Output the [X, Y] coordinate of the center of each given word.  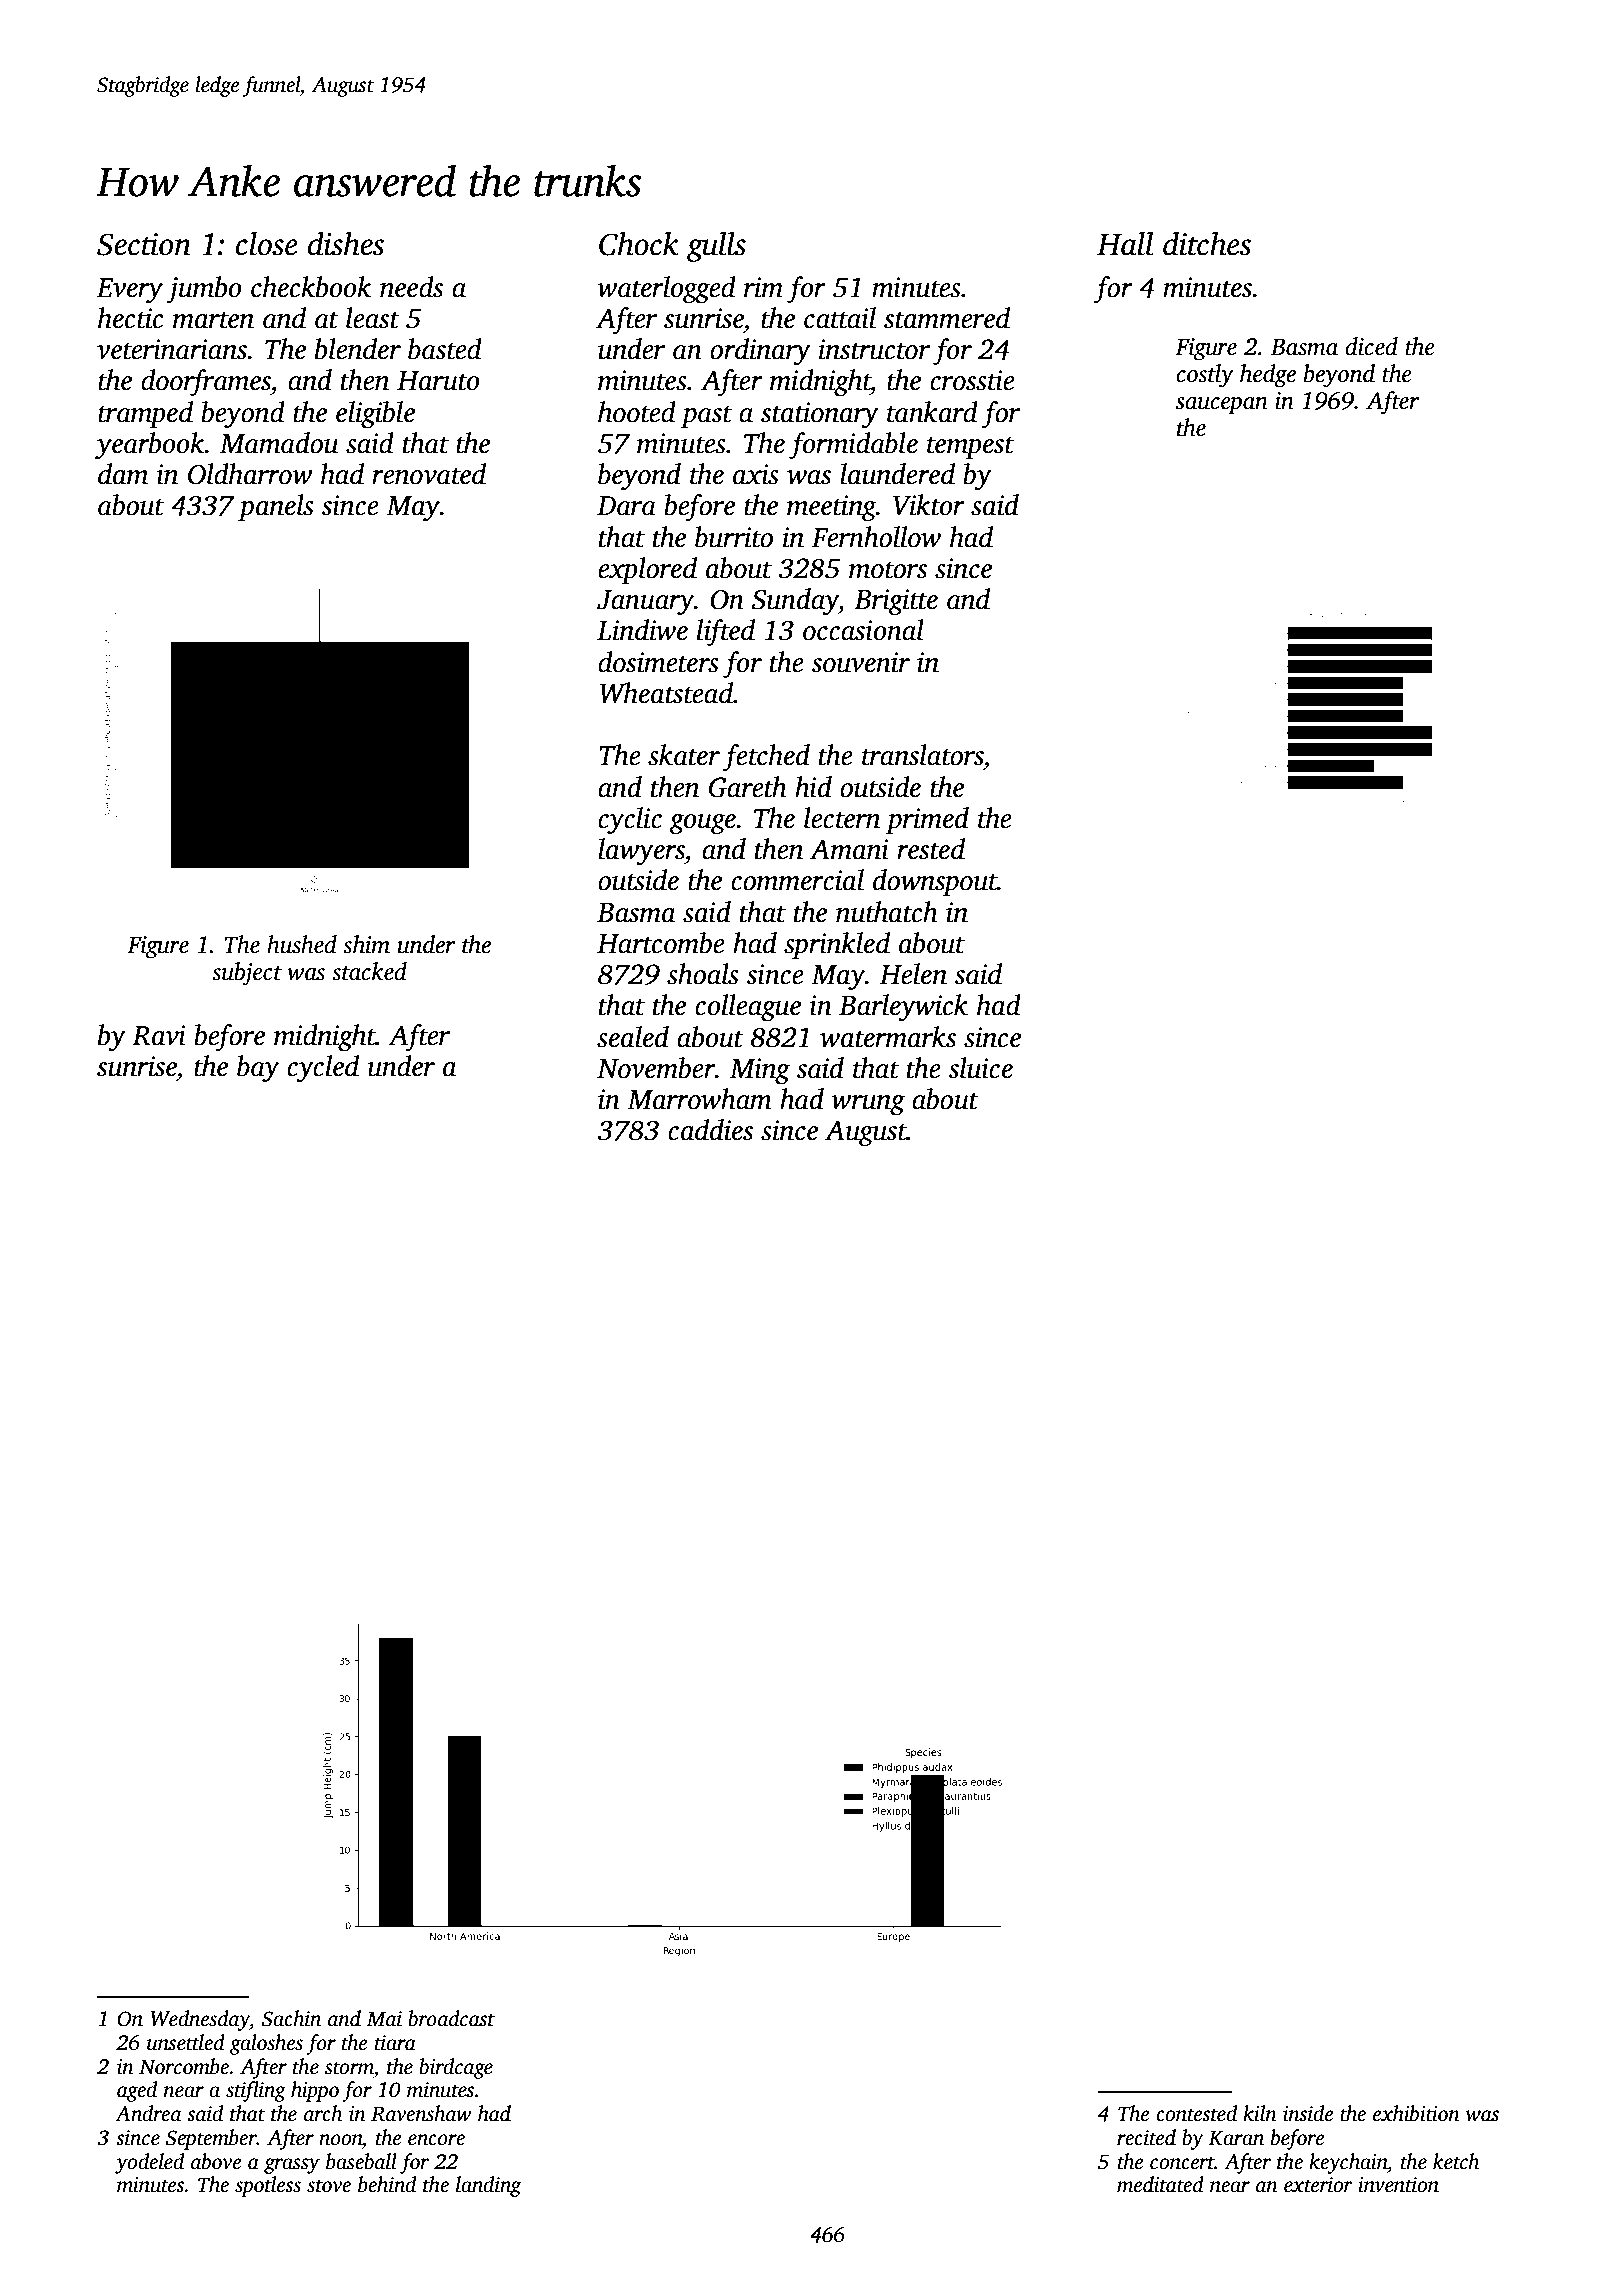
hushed [302, 944]
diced [1371, 346]
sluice [980, 1068]
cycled [323, 1069]
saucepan [1222, 406]
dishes [346, 244]
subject [247, 974]
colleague [748, 1008]
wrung [868, 1105]
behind [387, 2184]
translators [923, 755]
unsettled [186, 2042]
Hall [1125, 244]
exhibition [1416, 2113]
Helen [913, 974]
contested [1196, 2113]
